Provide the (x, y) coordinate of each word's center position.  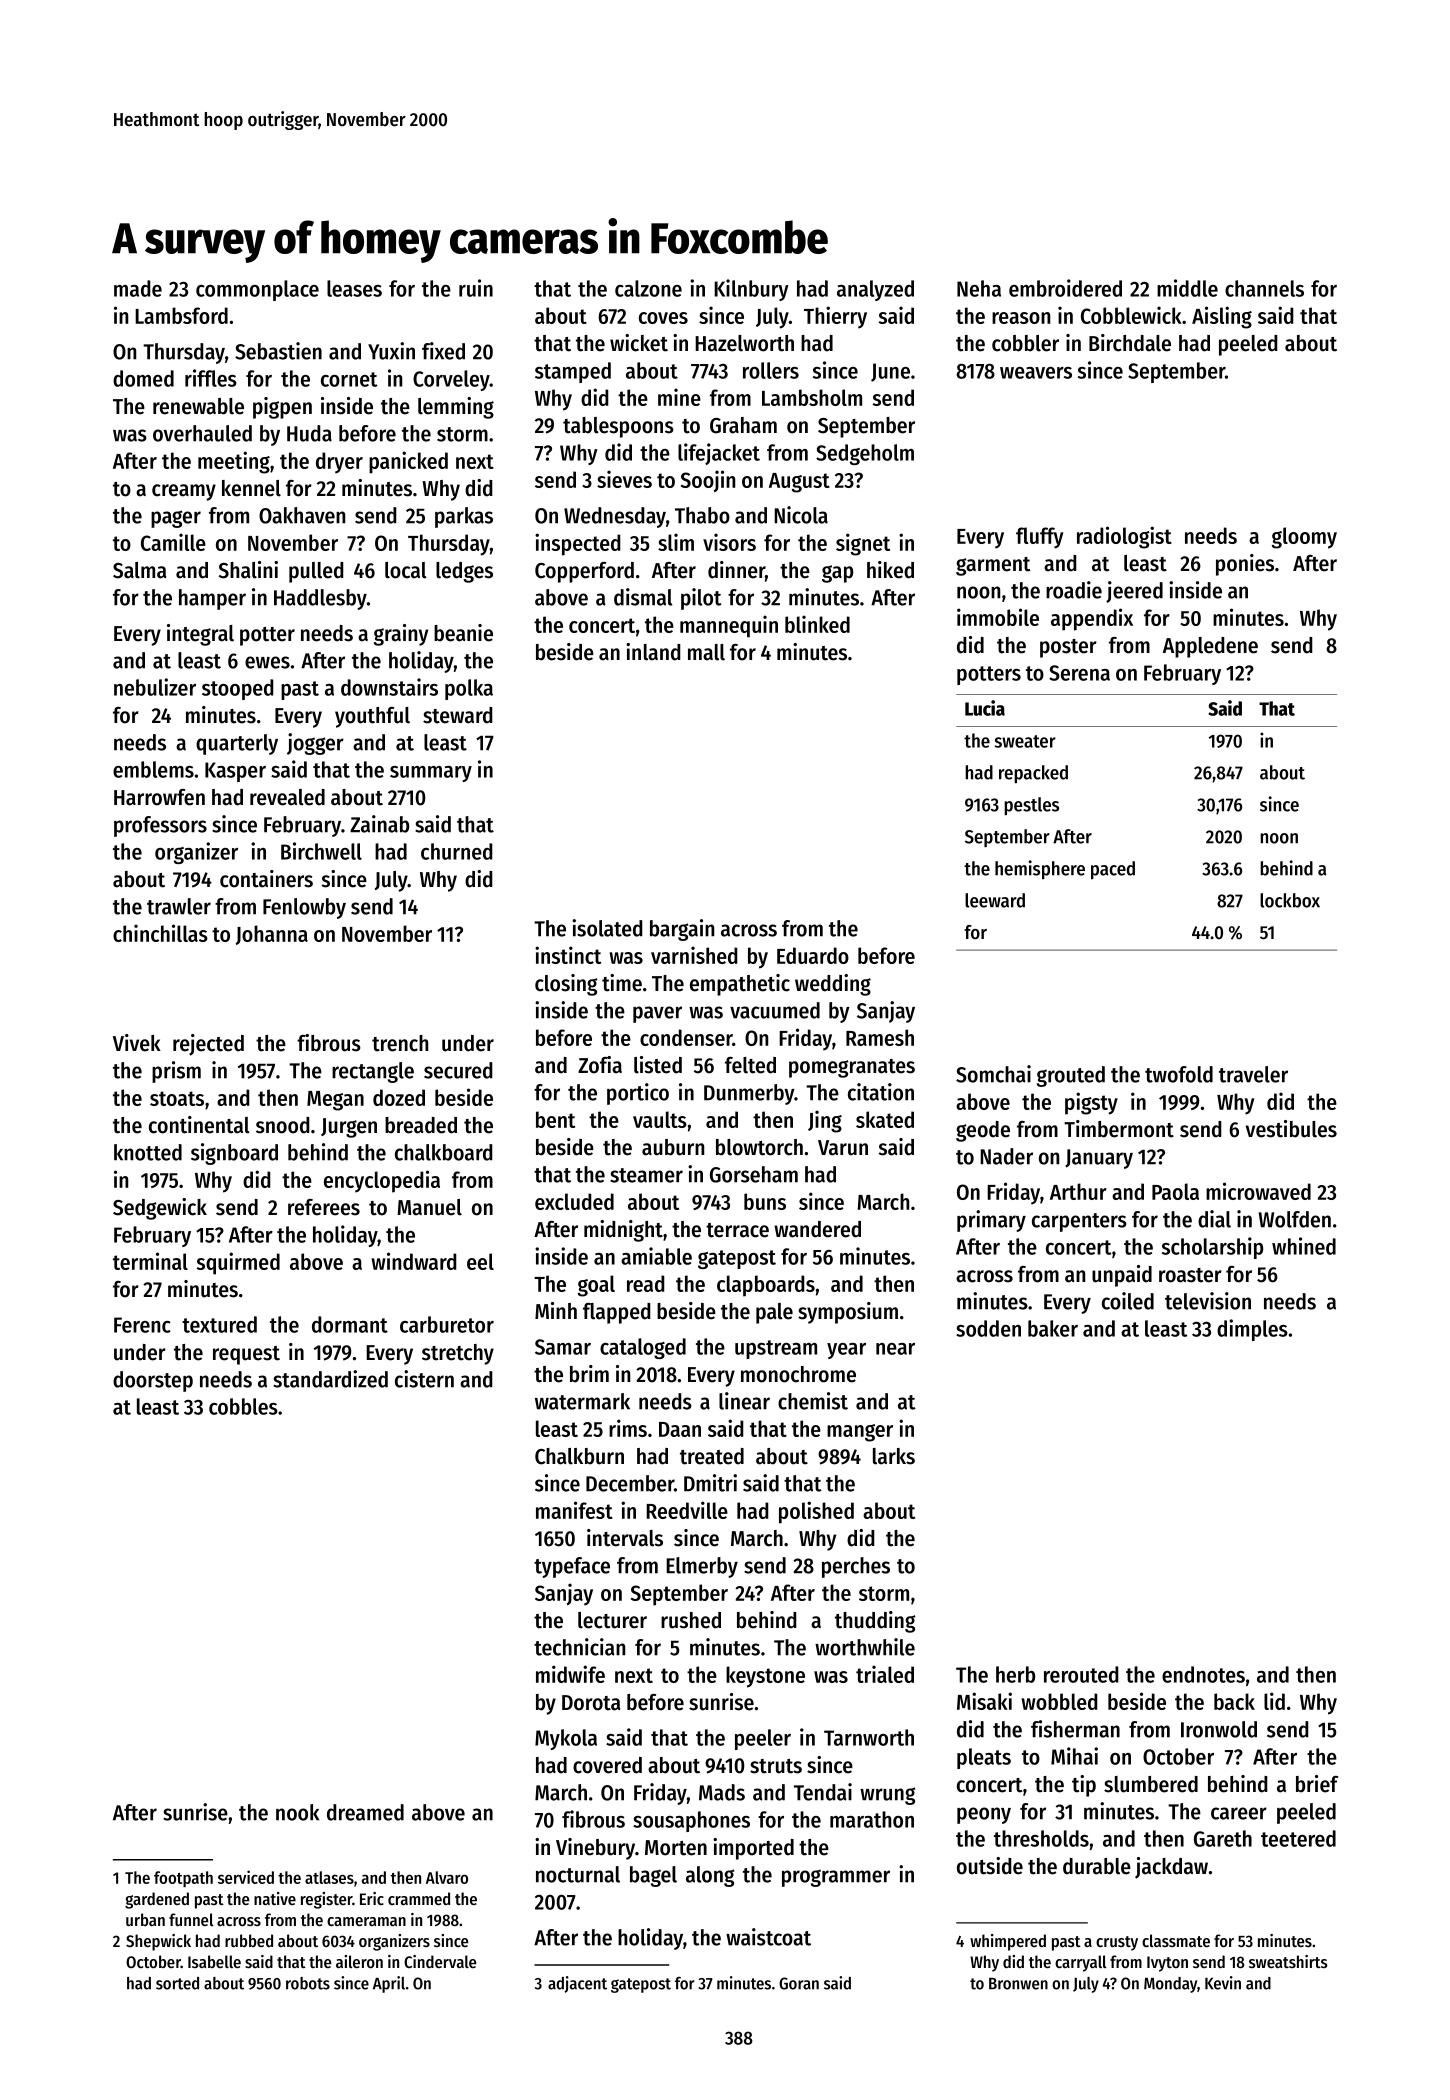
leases (354, 288)
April (389, 1984)
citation (881, 1092)
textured (219, 1324)
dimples (1252, 1330)
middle (1187, 288)
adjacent (577, 1984)
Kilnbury (751, 290)
